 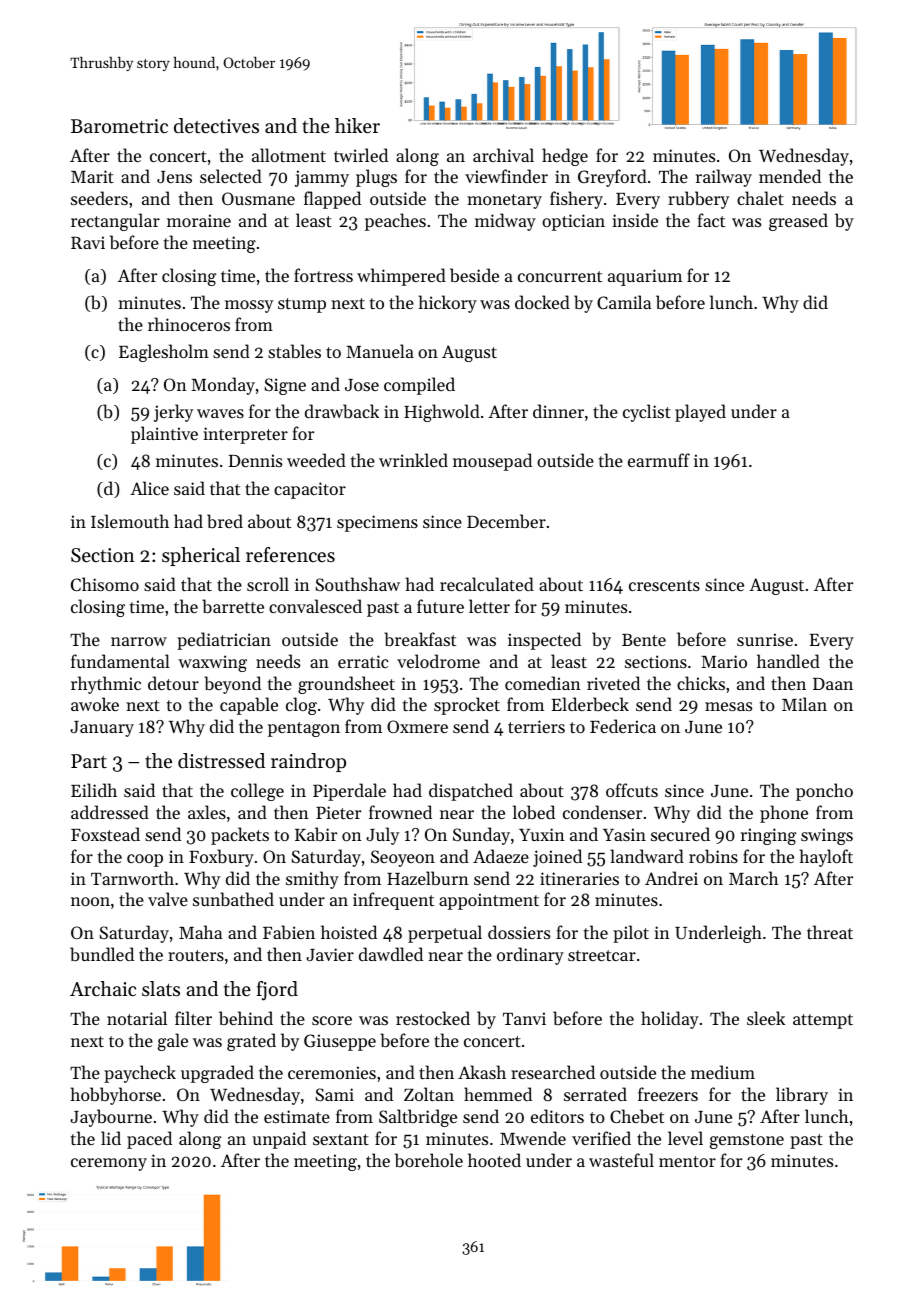 What do you see at coordinates (316, 460) in the image?
I see `weeded` at bounding box center [316, 460].
